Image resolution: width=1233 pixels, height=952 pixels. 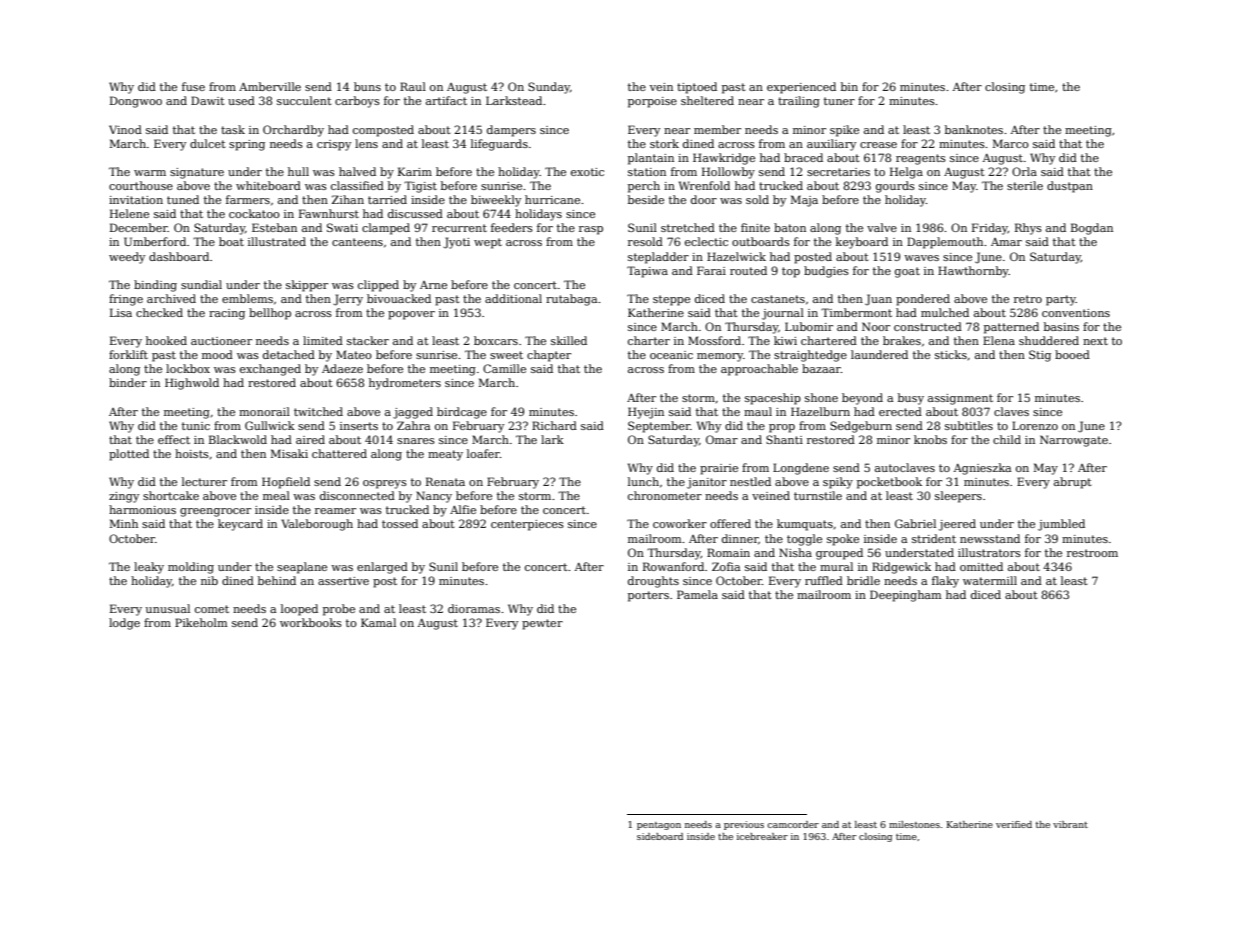 What do you see at coordinates (1028, 299) in the screenshot?
I see `retro` at bounding box center [1028, 299].
